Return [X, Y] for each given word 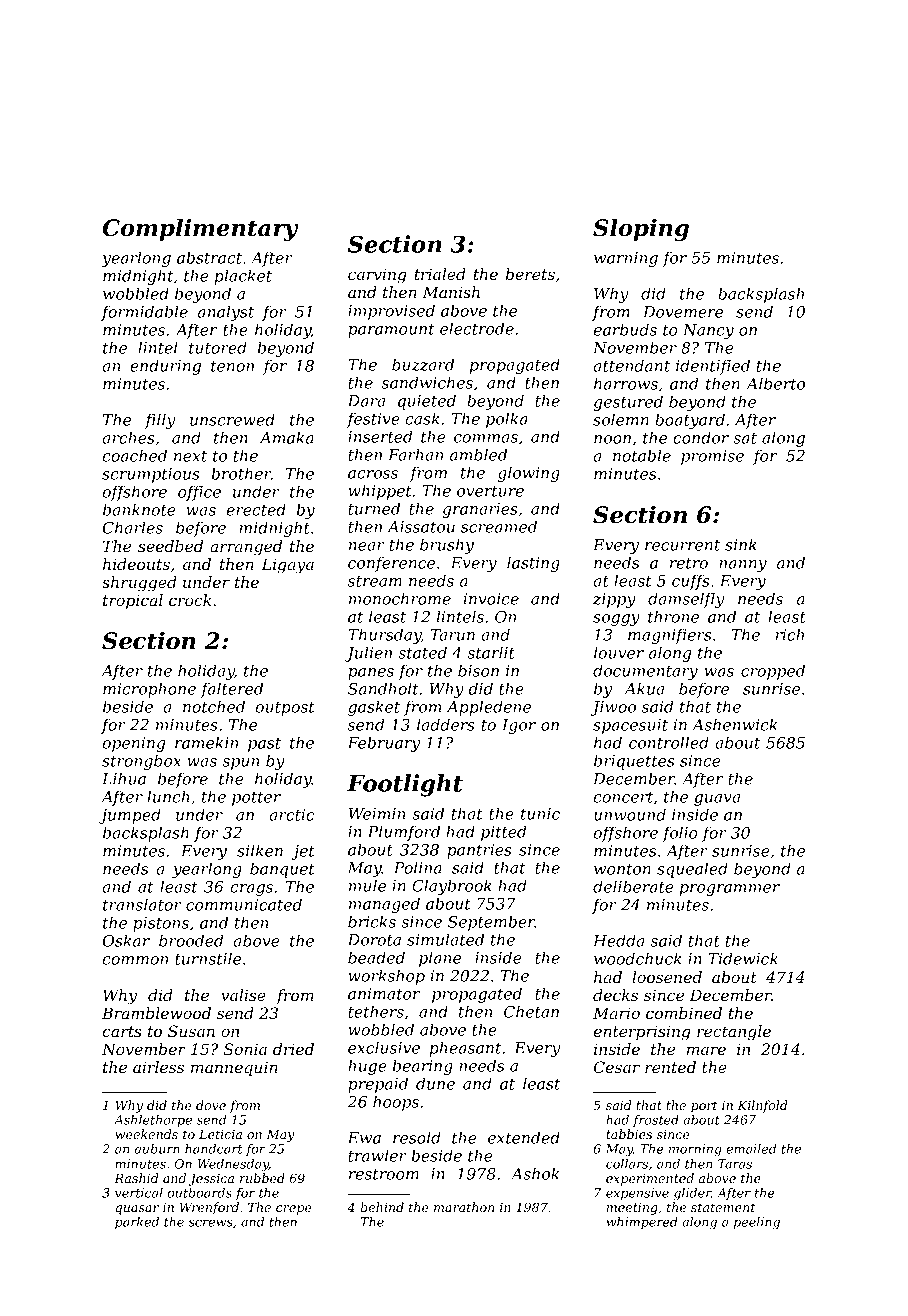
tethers [376, 1011]
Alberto [775, 383]
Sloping [641, 229]
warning [626, 259]
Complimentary [201, 229]
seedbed [170, 546]
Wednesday [233, 1165]
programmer [730, 890]
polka [507, 420]
